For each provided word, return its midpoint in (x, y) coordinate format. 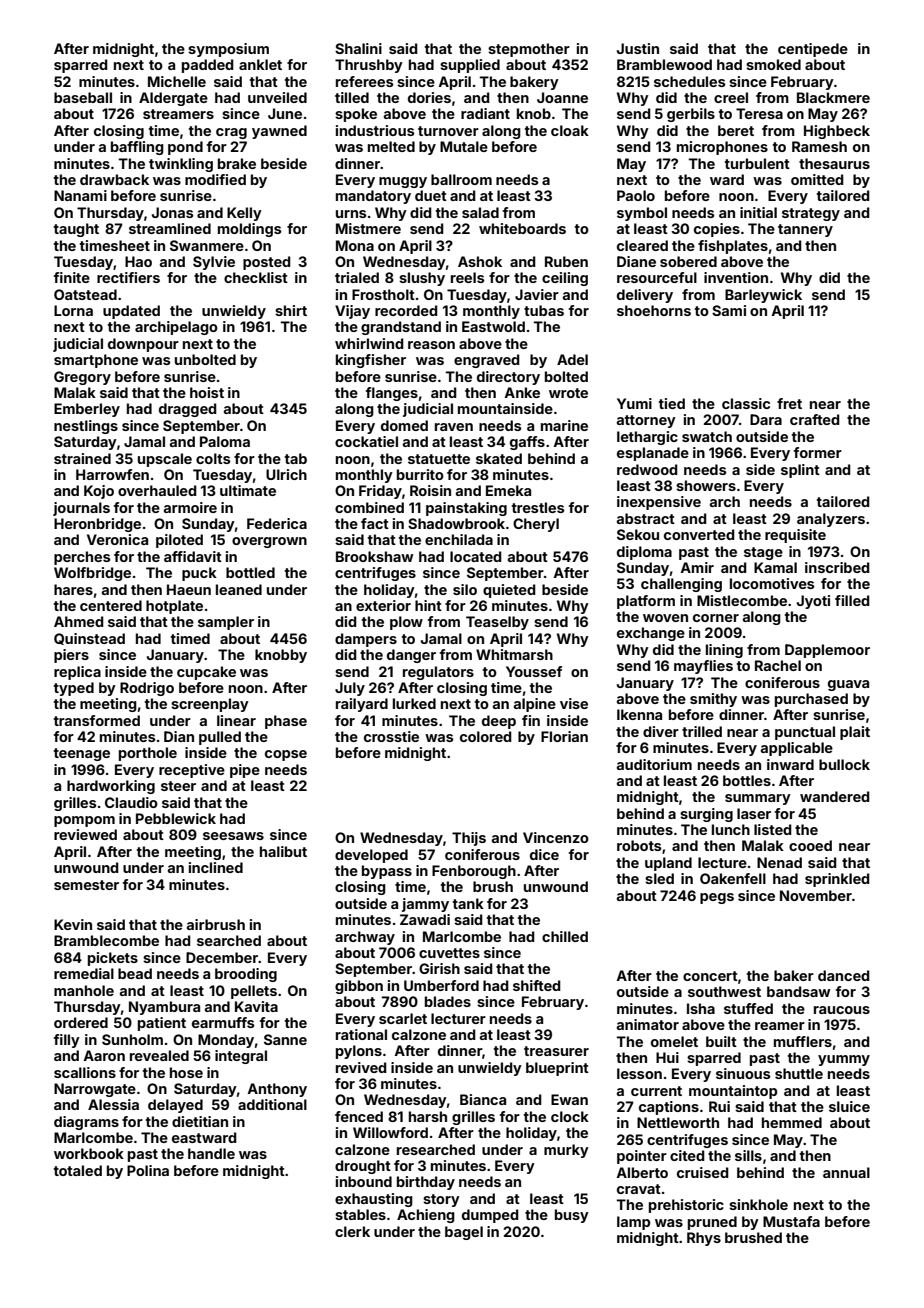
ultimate (248, 490)
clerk (352, 1231)
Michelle (177, 81)
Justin (638, 48)
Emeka (508, 490)
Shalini (358, 48)
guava (848, 685)
